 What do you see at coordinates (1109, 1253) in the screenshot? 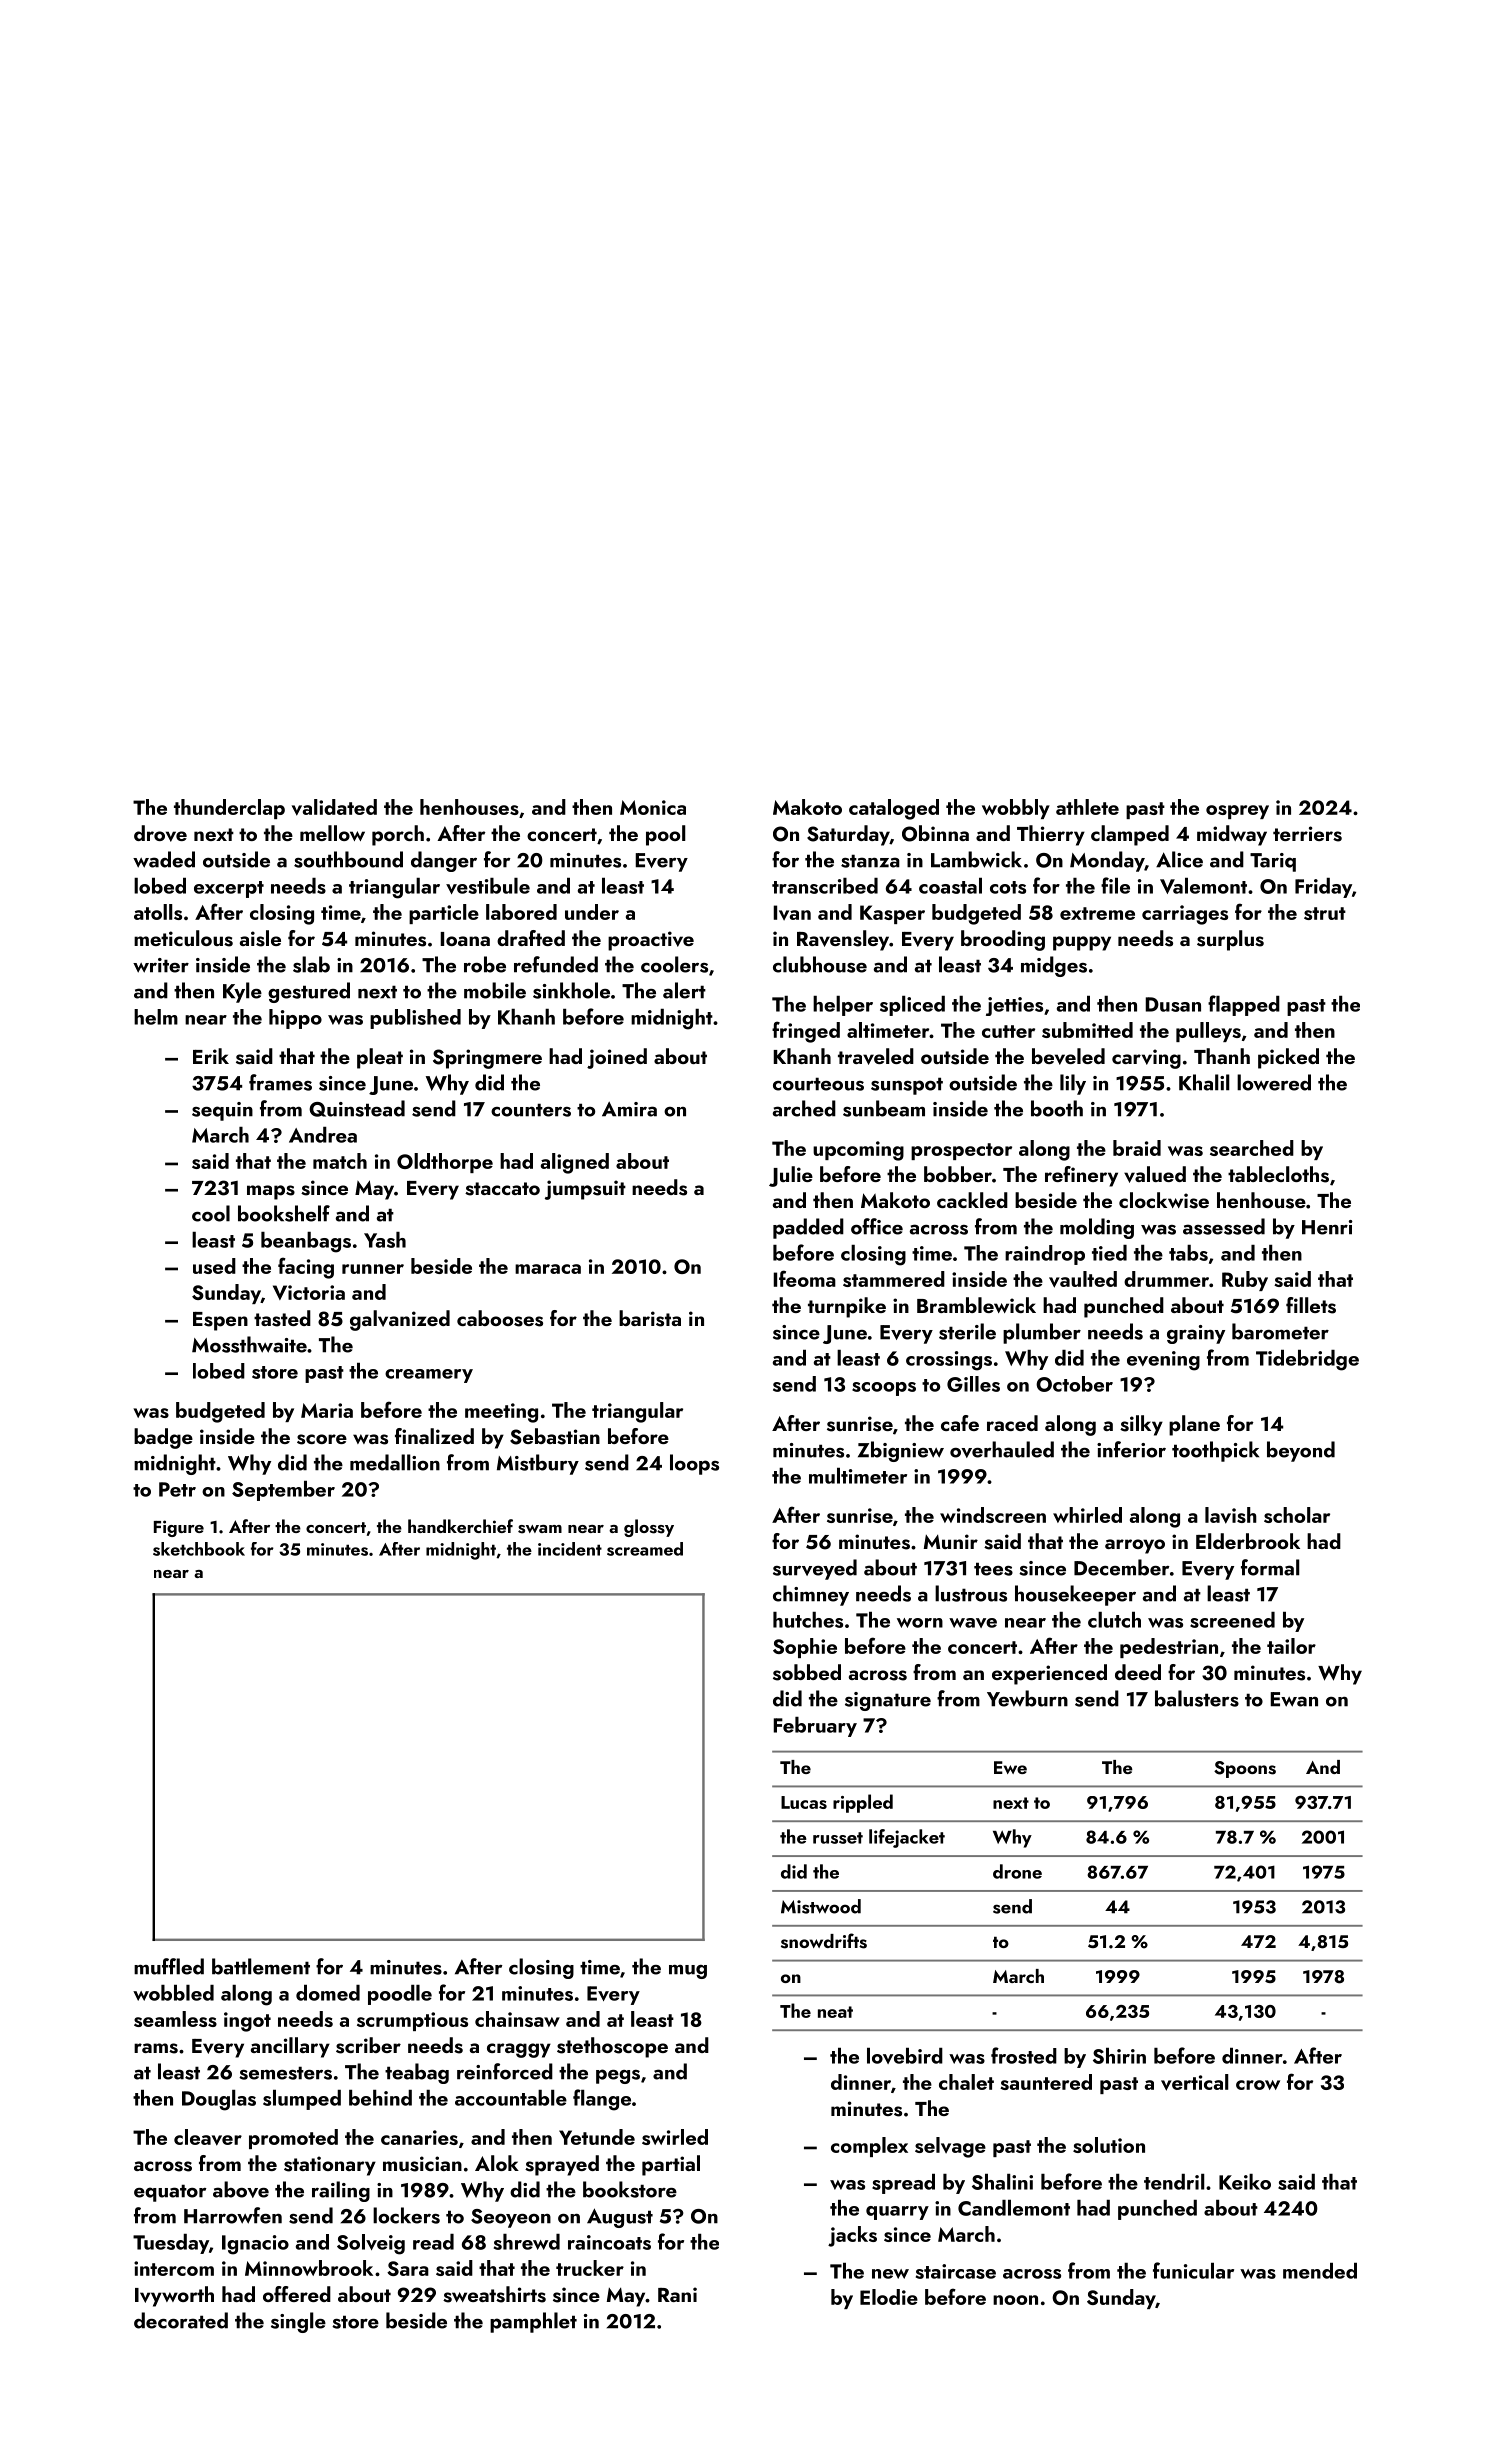
I see `tied` at bounding box center [1109, 1253].
